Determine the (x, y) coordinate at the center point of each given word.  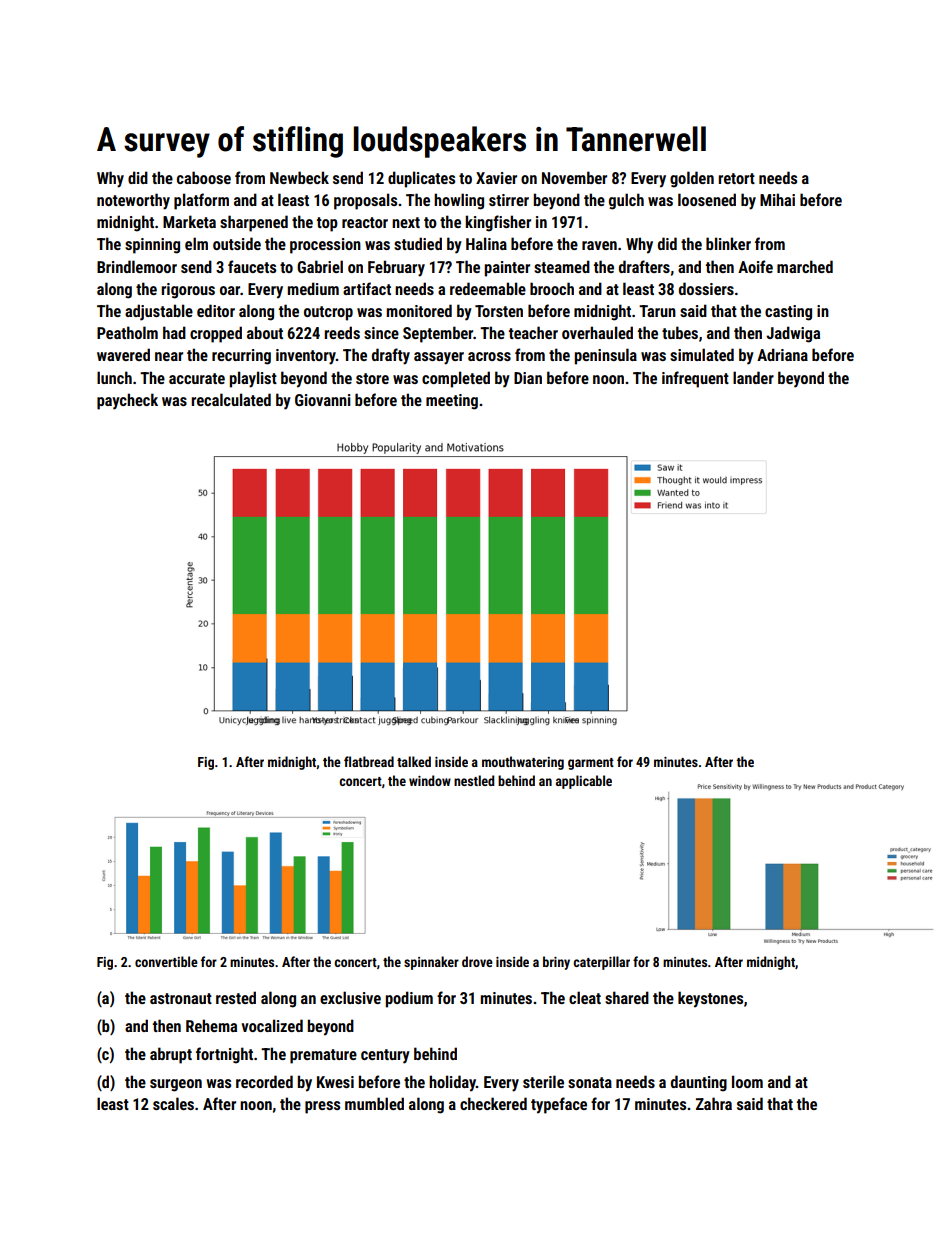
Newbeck (299, 177)
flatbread (369, 761)
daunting (699, 1083)
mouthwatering (523, 763)
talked (414, 761)
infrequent (695, 379)
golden (692, 179)
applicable (584, 782)
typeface (559, 1105)
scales (173, 1103)
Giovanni (323, 400)
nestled (474, 780)
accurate (197, 378)
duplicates (421, 179)
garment (591, 764)
